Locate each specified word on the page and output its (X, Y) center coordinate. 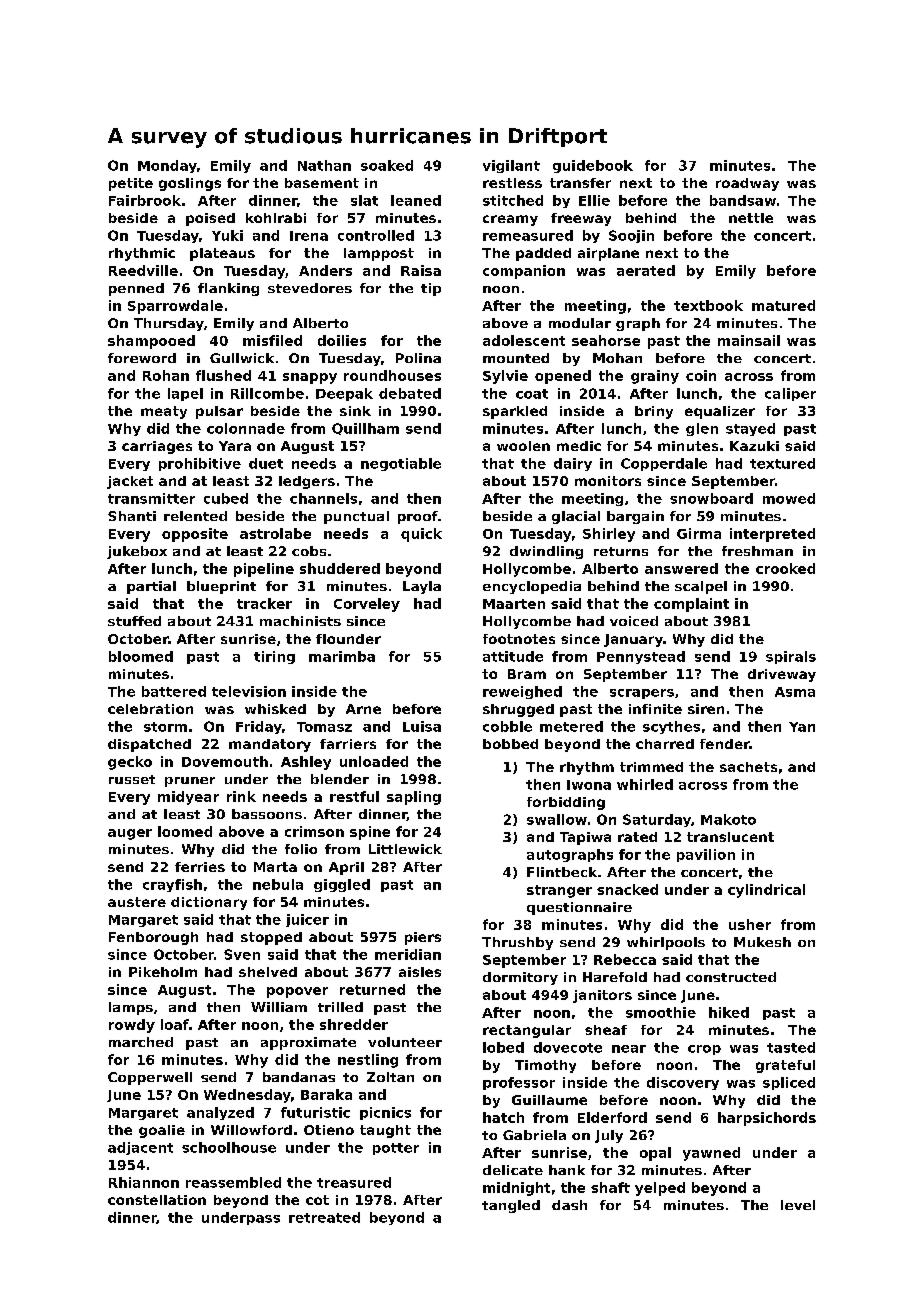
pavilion (706, 855)
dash (569, 1205)
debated (410, 393)
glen (702, 429)
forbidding (566, 803)
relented (195, 516)
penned (136, 289)
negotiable (401, 464)
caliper (790, 394)
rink (241, 796)
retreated (324, 1217)
